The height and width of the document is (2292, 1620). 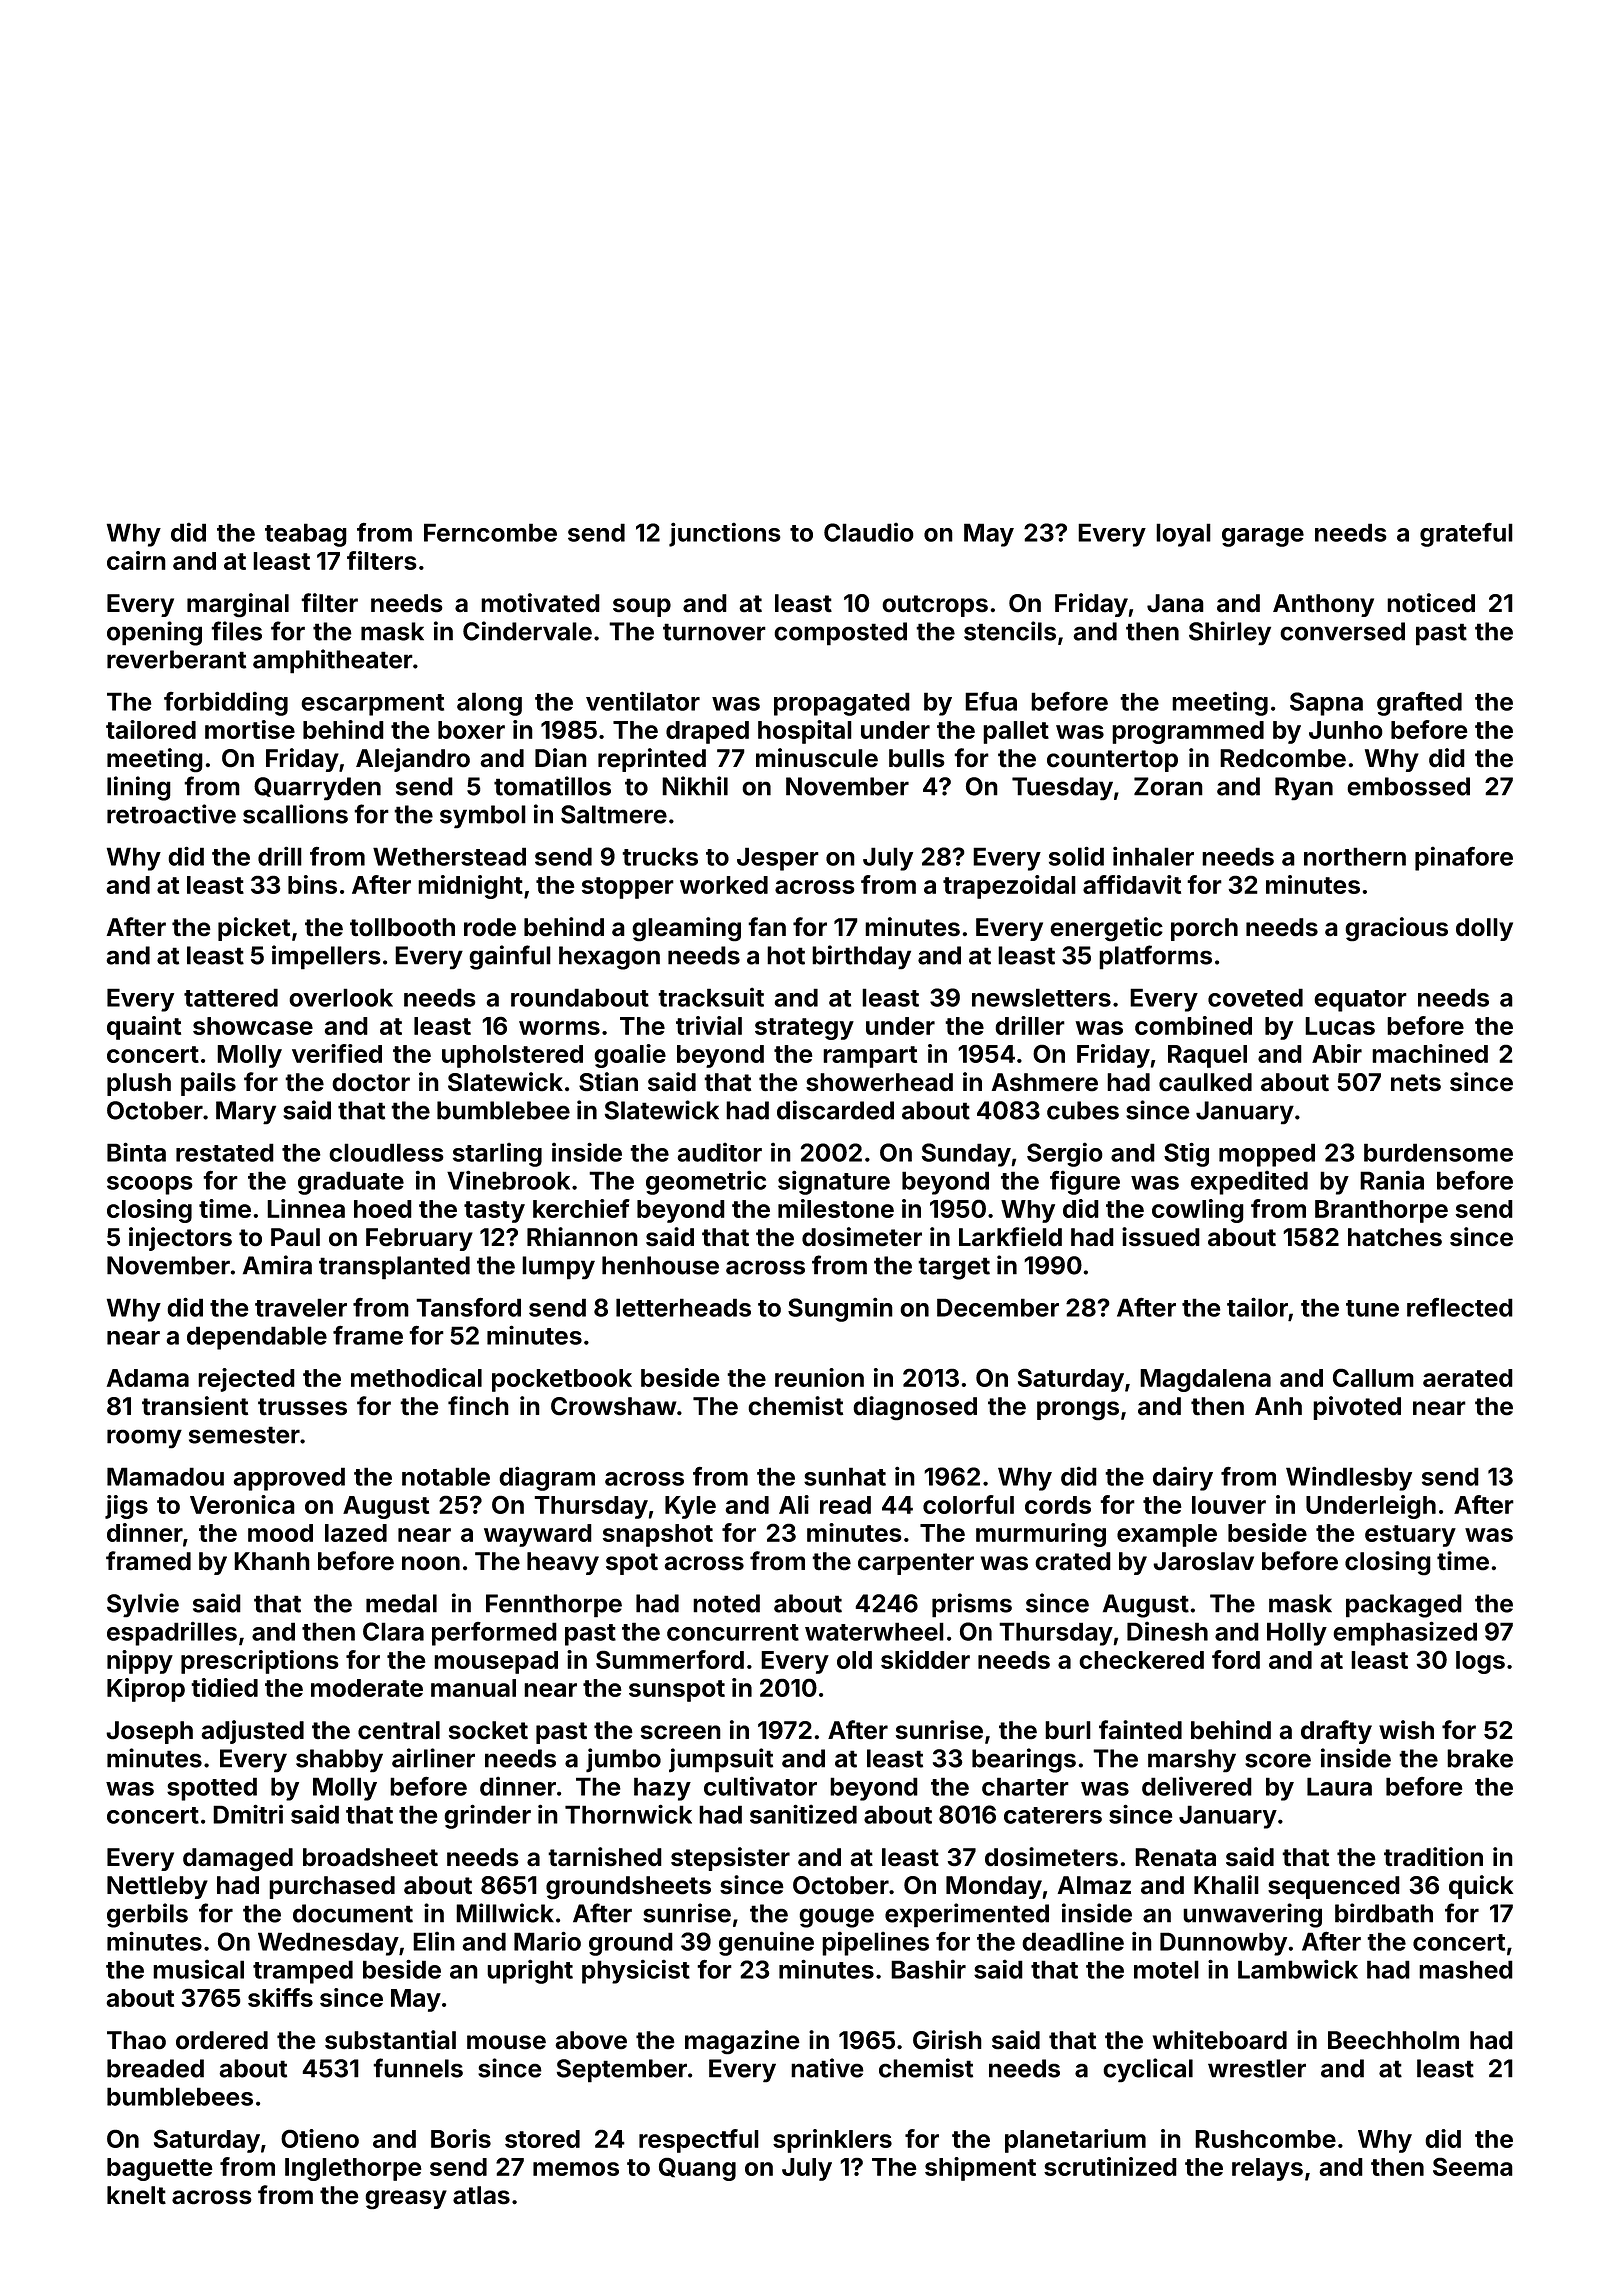 I want to click on Laura, so click(x=1339, y=1786).
